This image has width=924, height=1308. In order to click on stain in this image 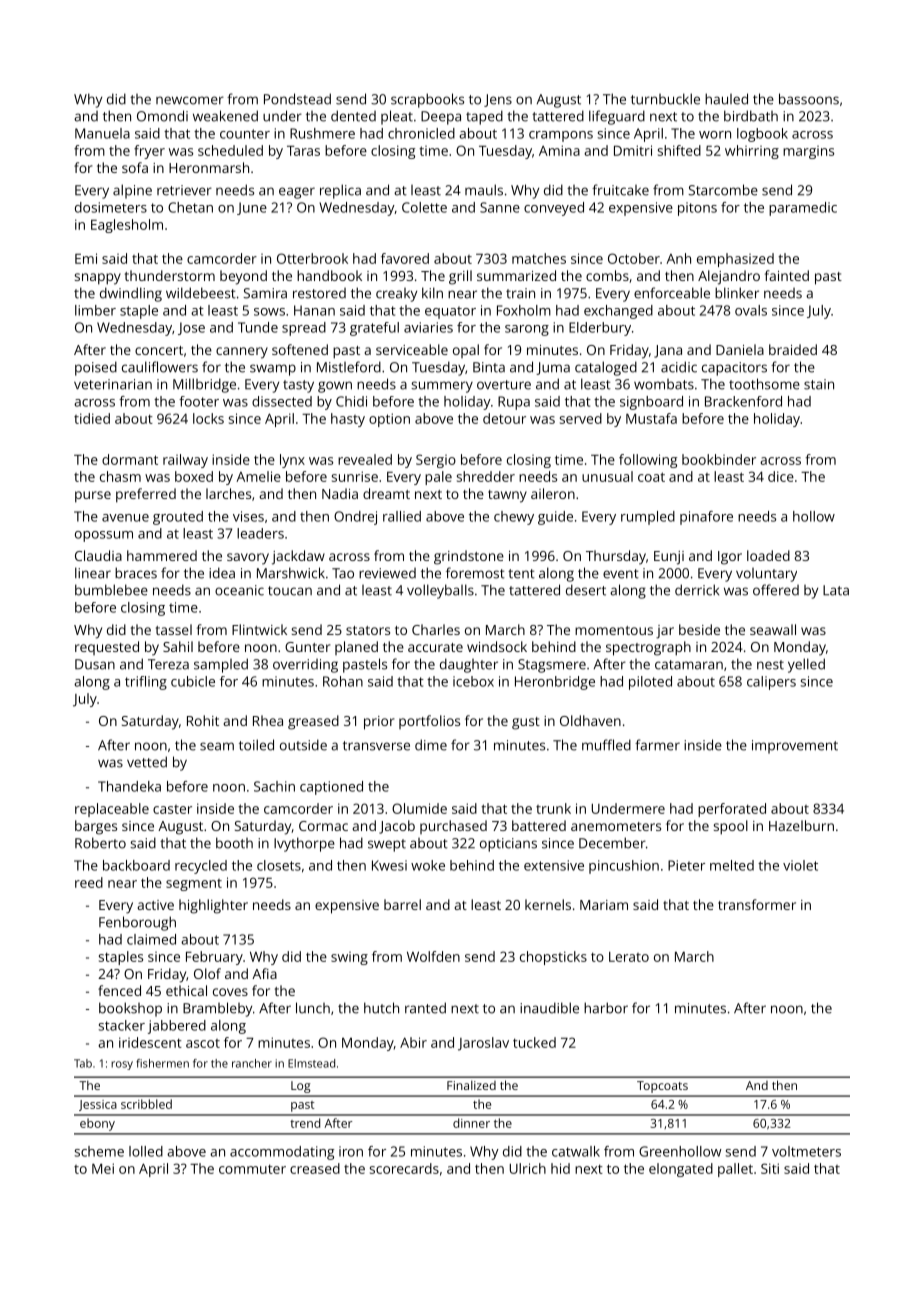, I will do `click(819, 384)`.
